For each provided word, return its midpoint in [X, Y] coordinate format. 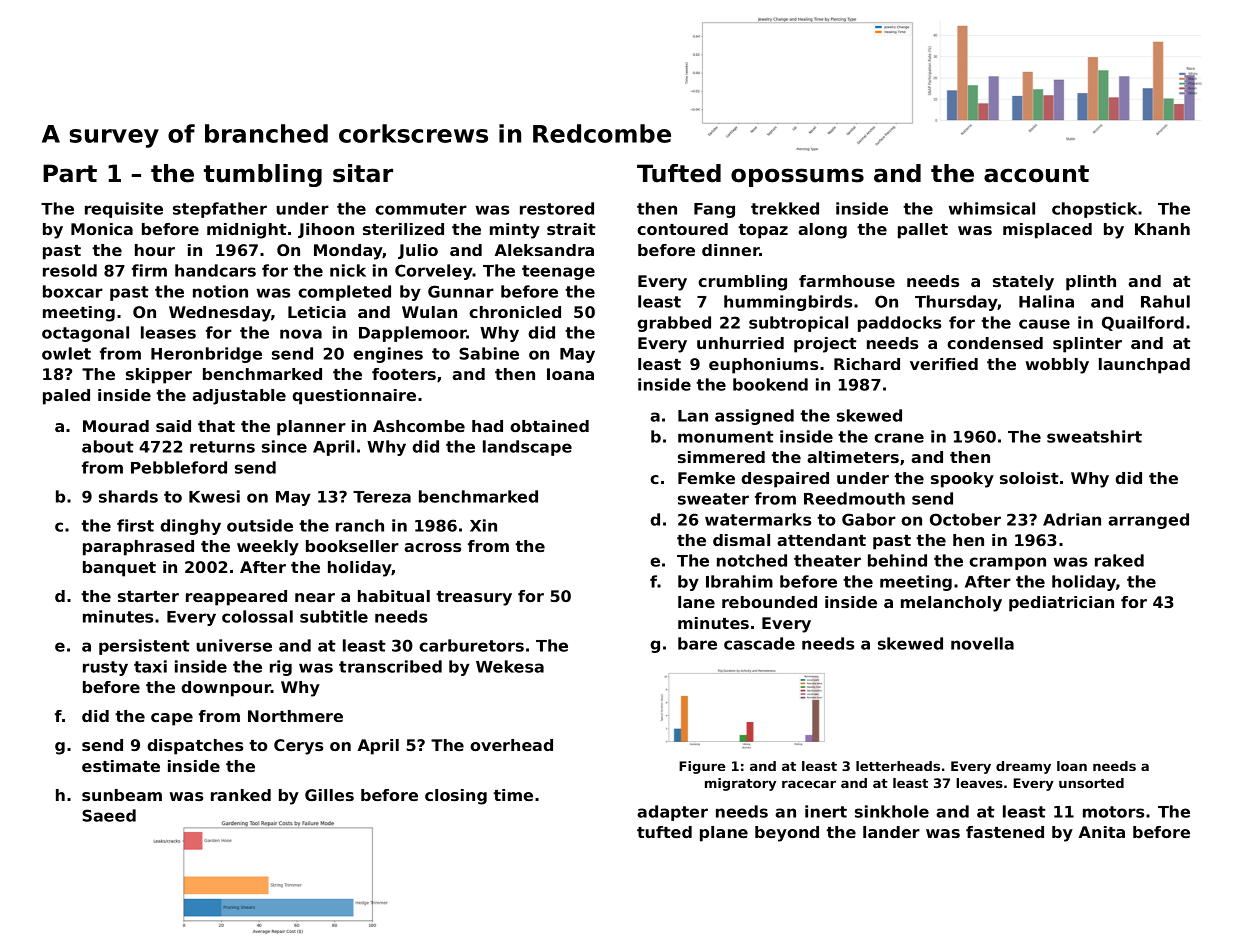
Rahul [1165, 301]
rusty [105, 668]
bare [697, 643]
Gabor [869, 519]
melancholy [951, 604]
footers [404, 374]
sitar [363, 173]
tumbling [263, 175]
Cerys [298, 747]
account [1036, 174]
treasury [474, 598]
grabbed [674, 324]
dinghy [190, 527]
